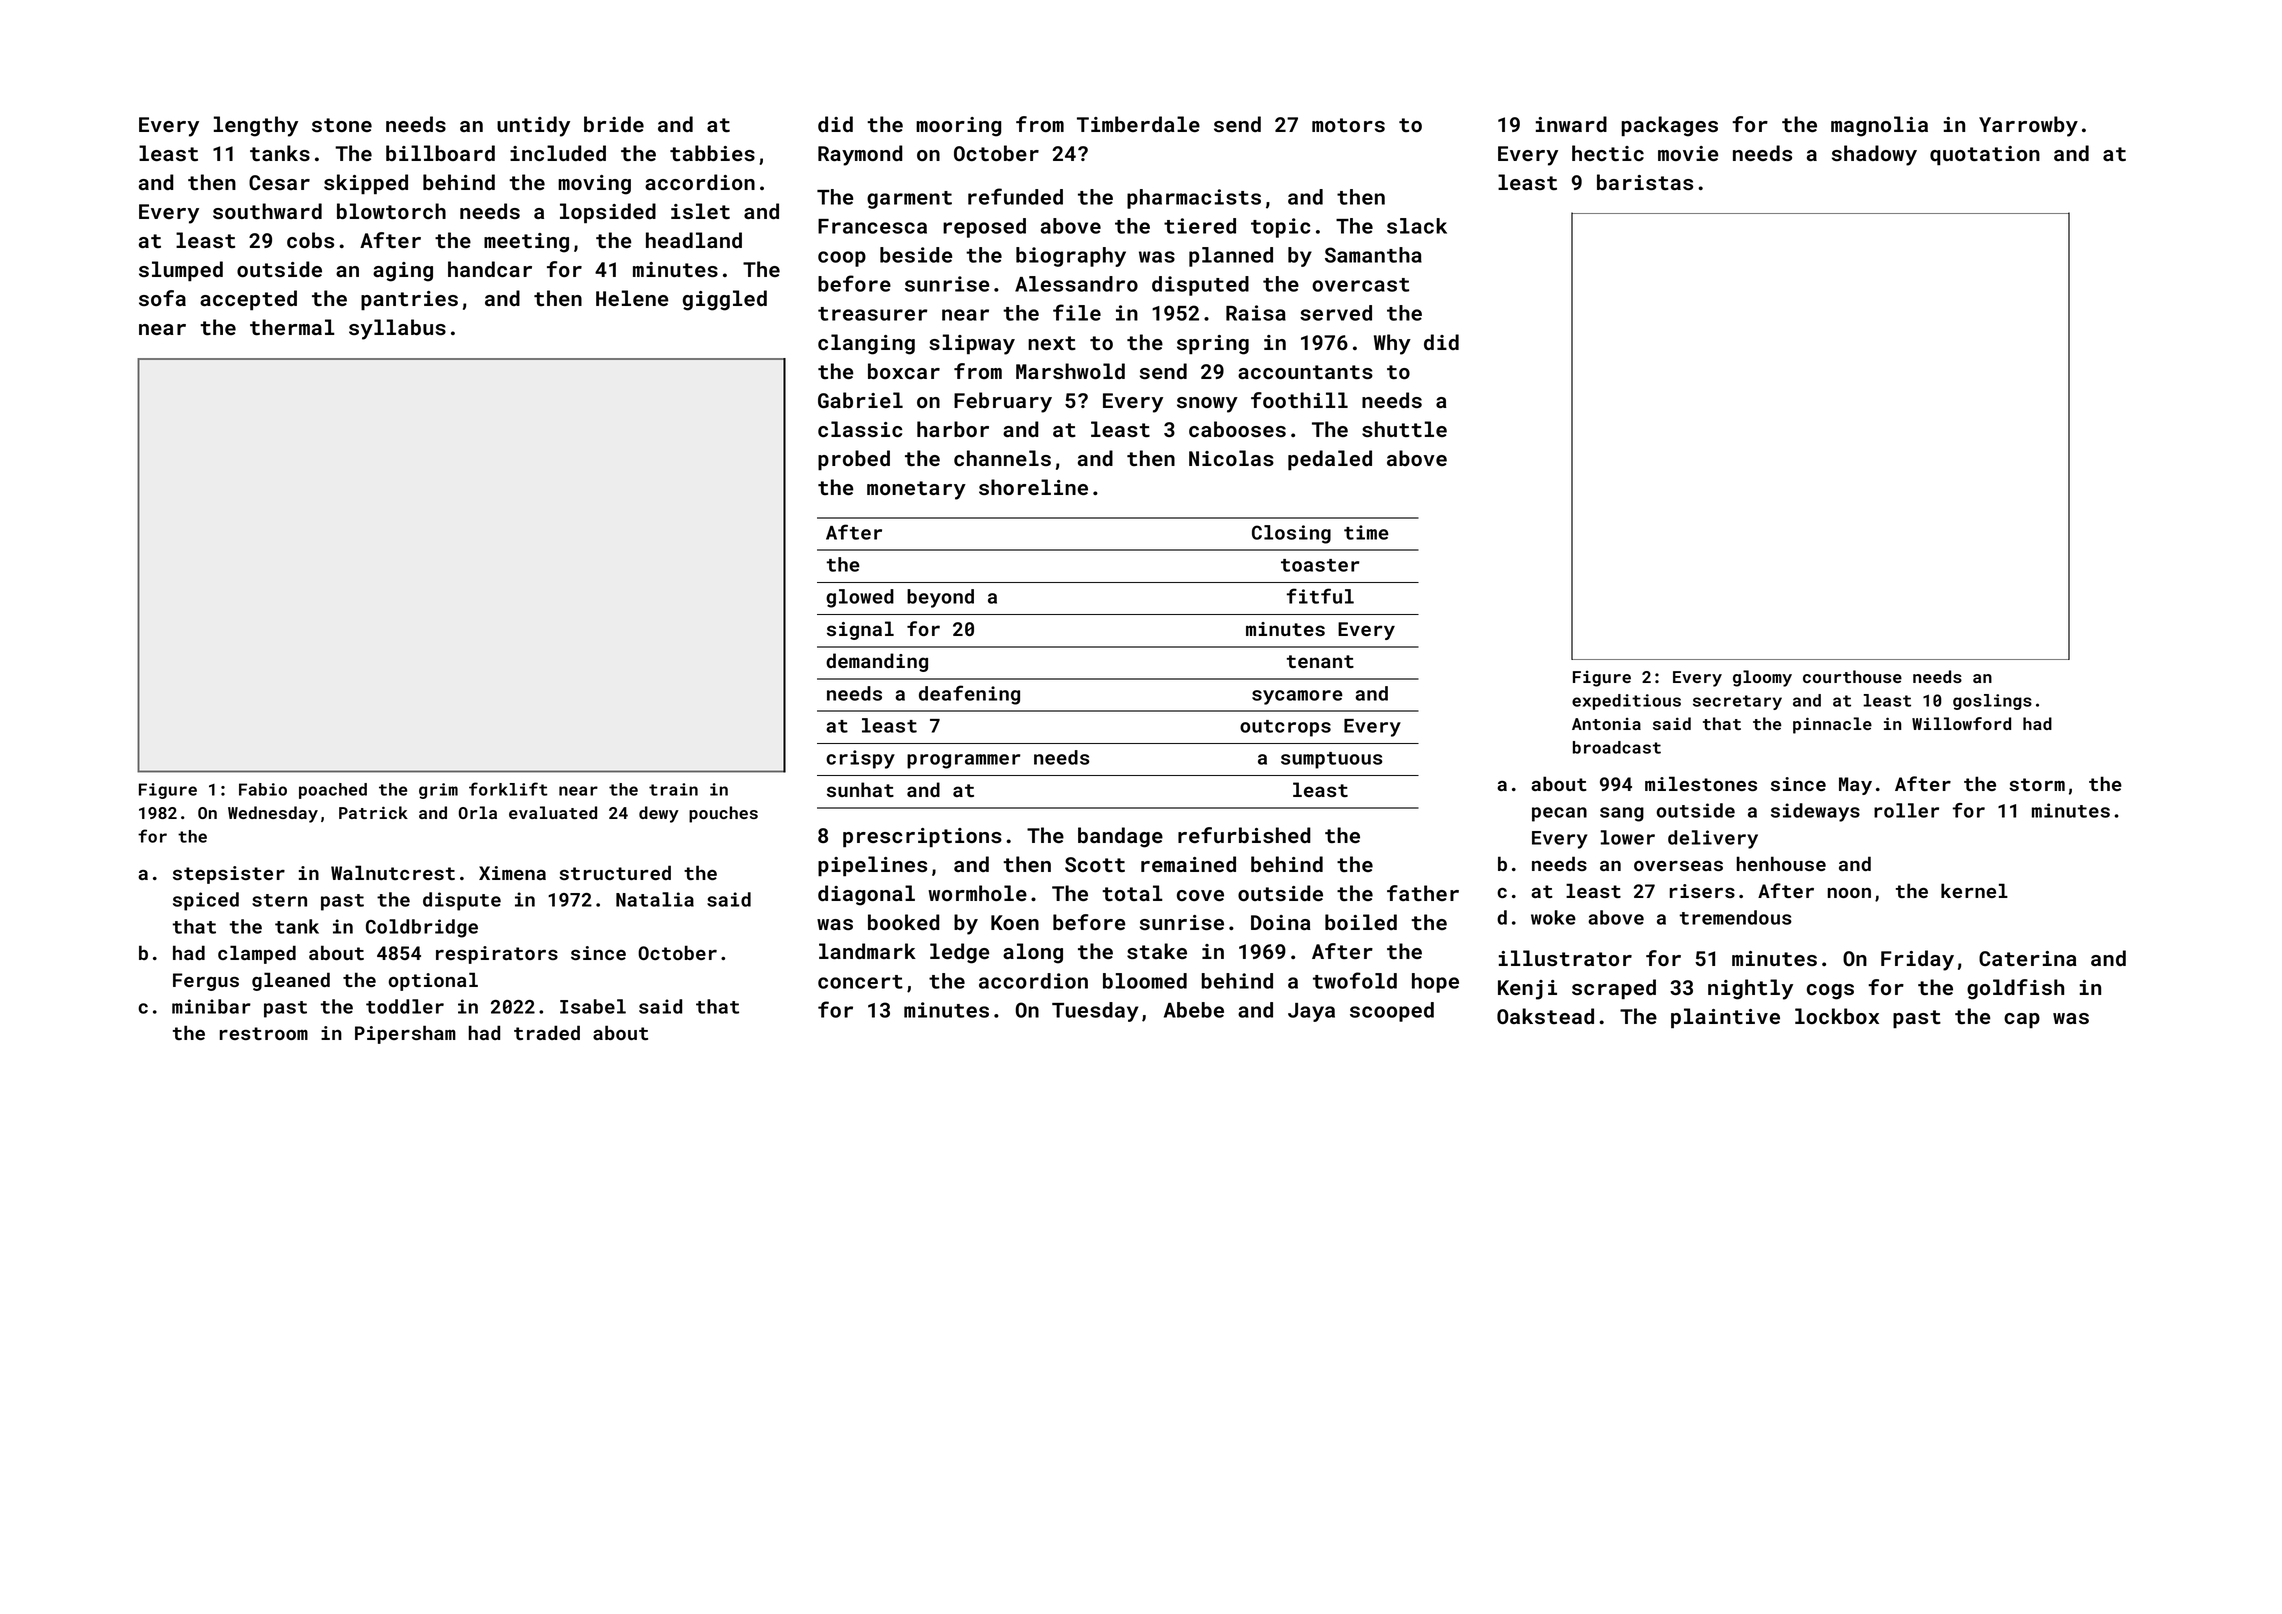 The width and height of the image is (2282, 1614). Describe the element at coordinates (440, 153) in the image. I see `billboard` at that location.
